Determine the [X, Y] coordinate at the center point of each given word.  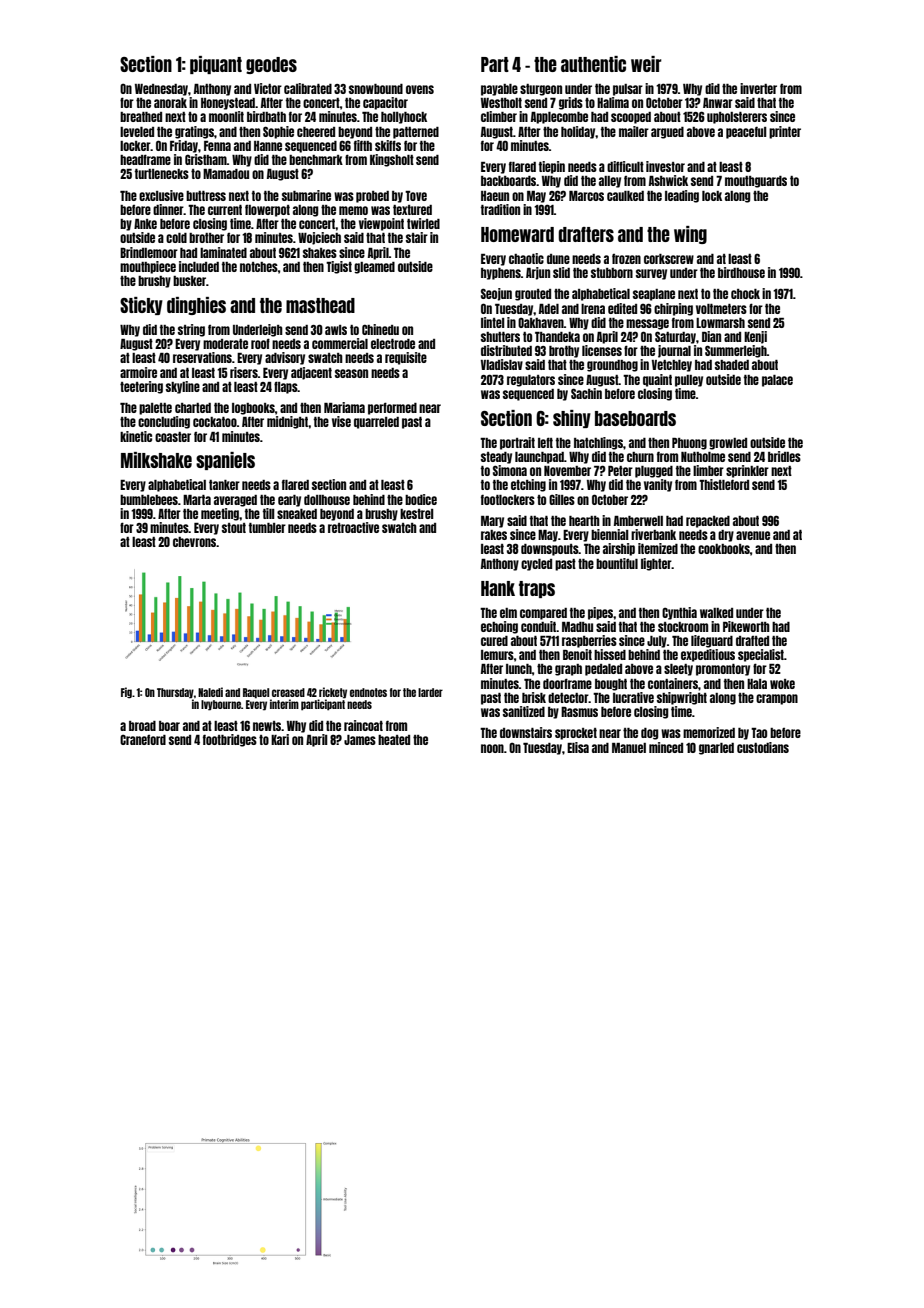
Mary [492, 522]
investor [665, 166]
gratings [194, 132]
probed [372, 197]
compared [543, 614]
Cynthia [679, 613]
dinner [168, 209]
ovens [420, 89]
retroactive [353, 527]
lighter [656, 564]
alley [610, 182]
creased [288, 692]
